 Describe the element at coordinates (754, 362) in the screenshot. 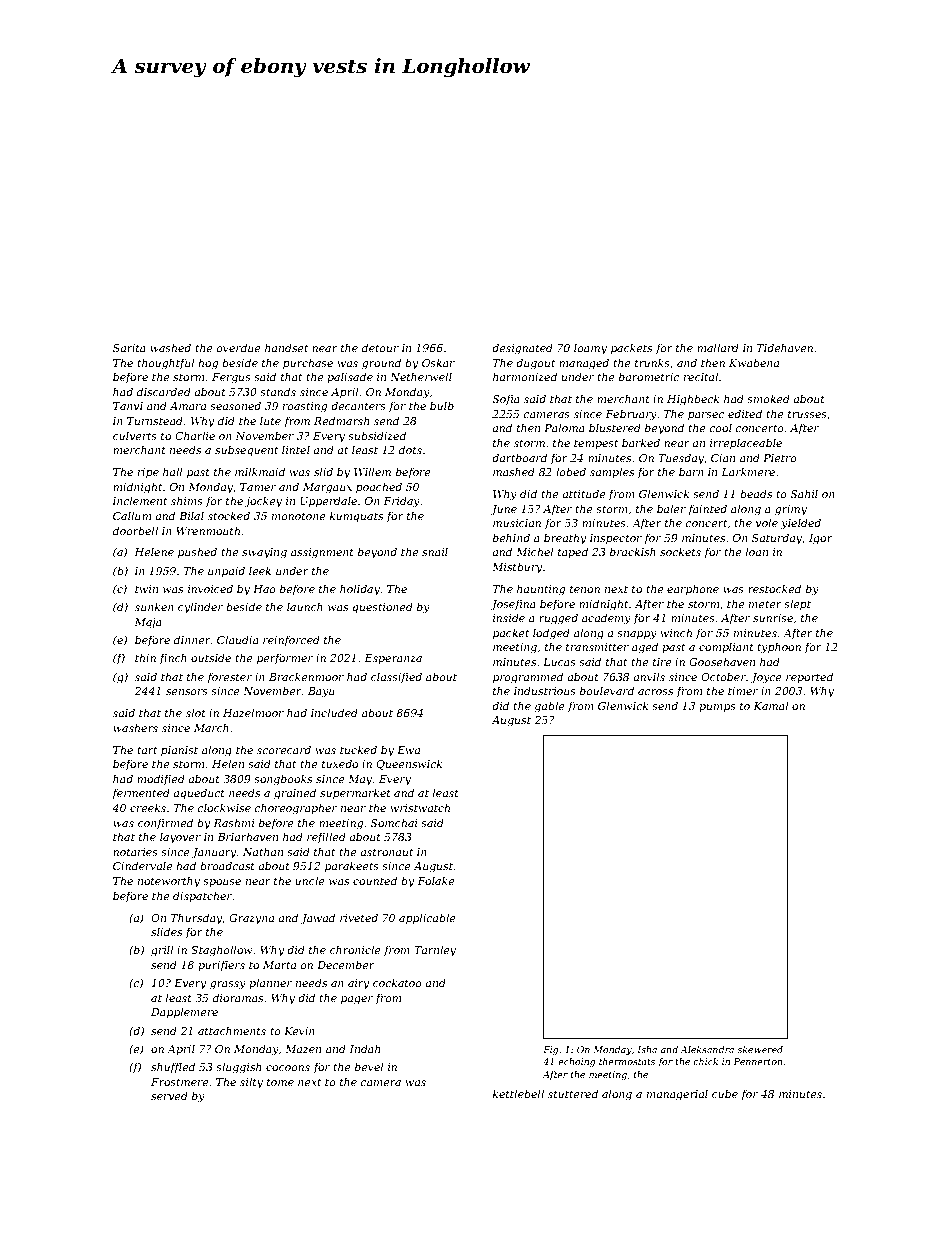

I see `Kwabena` at that location.
